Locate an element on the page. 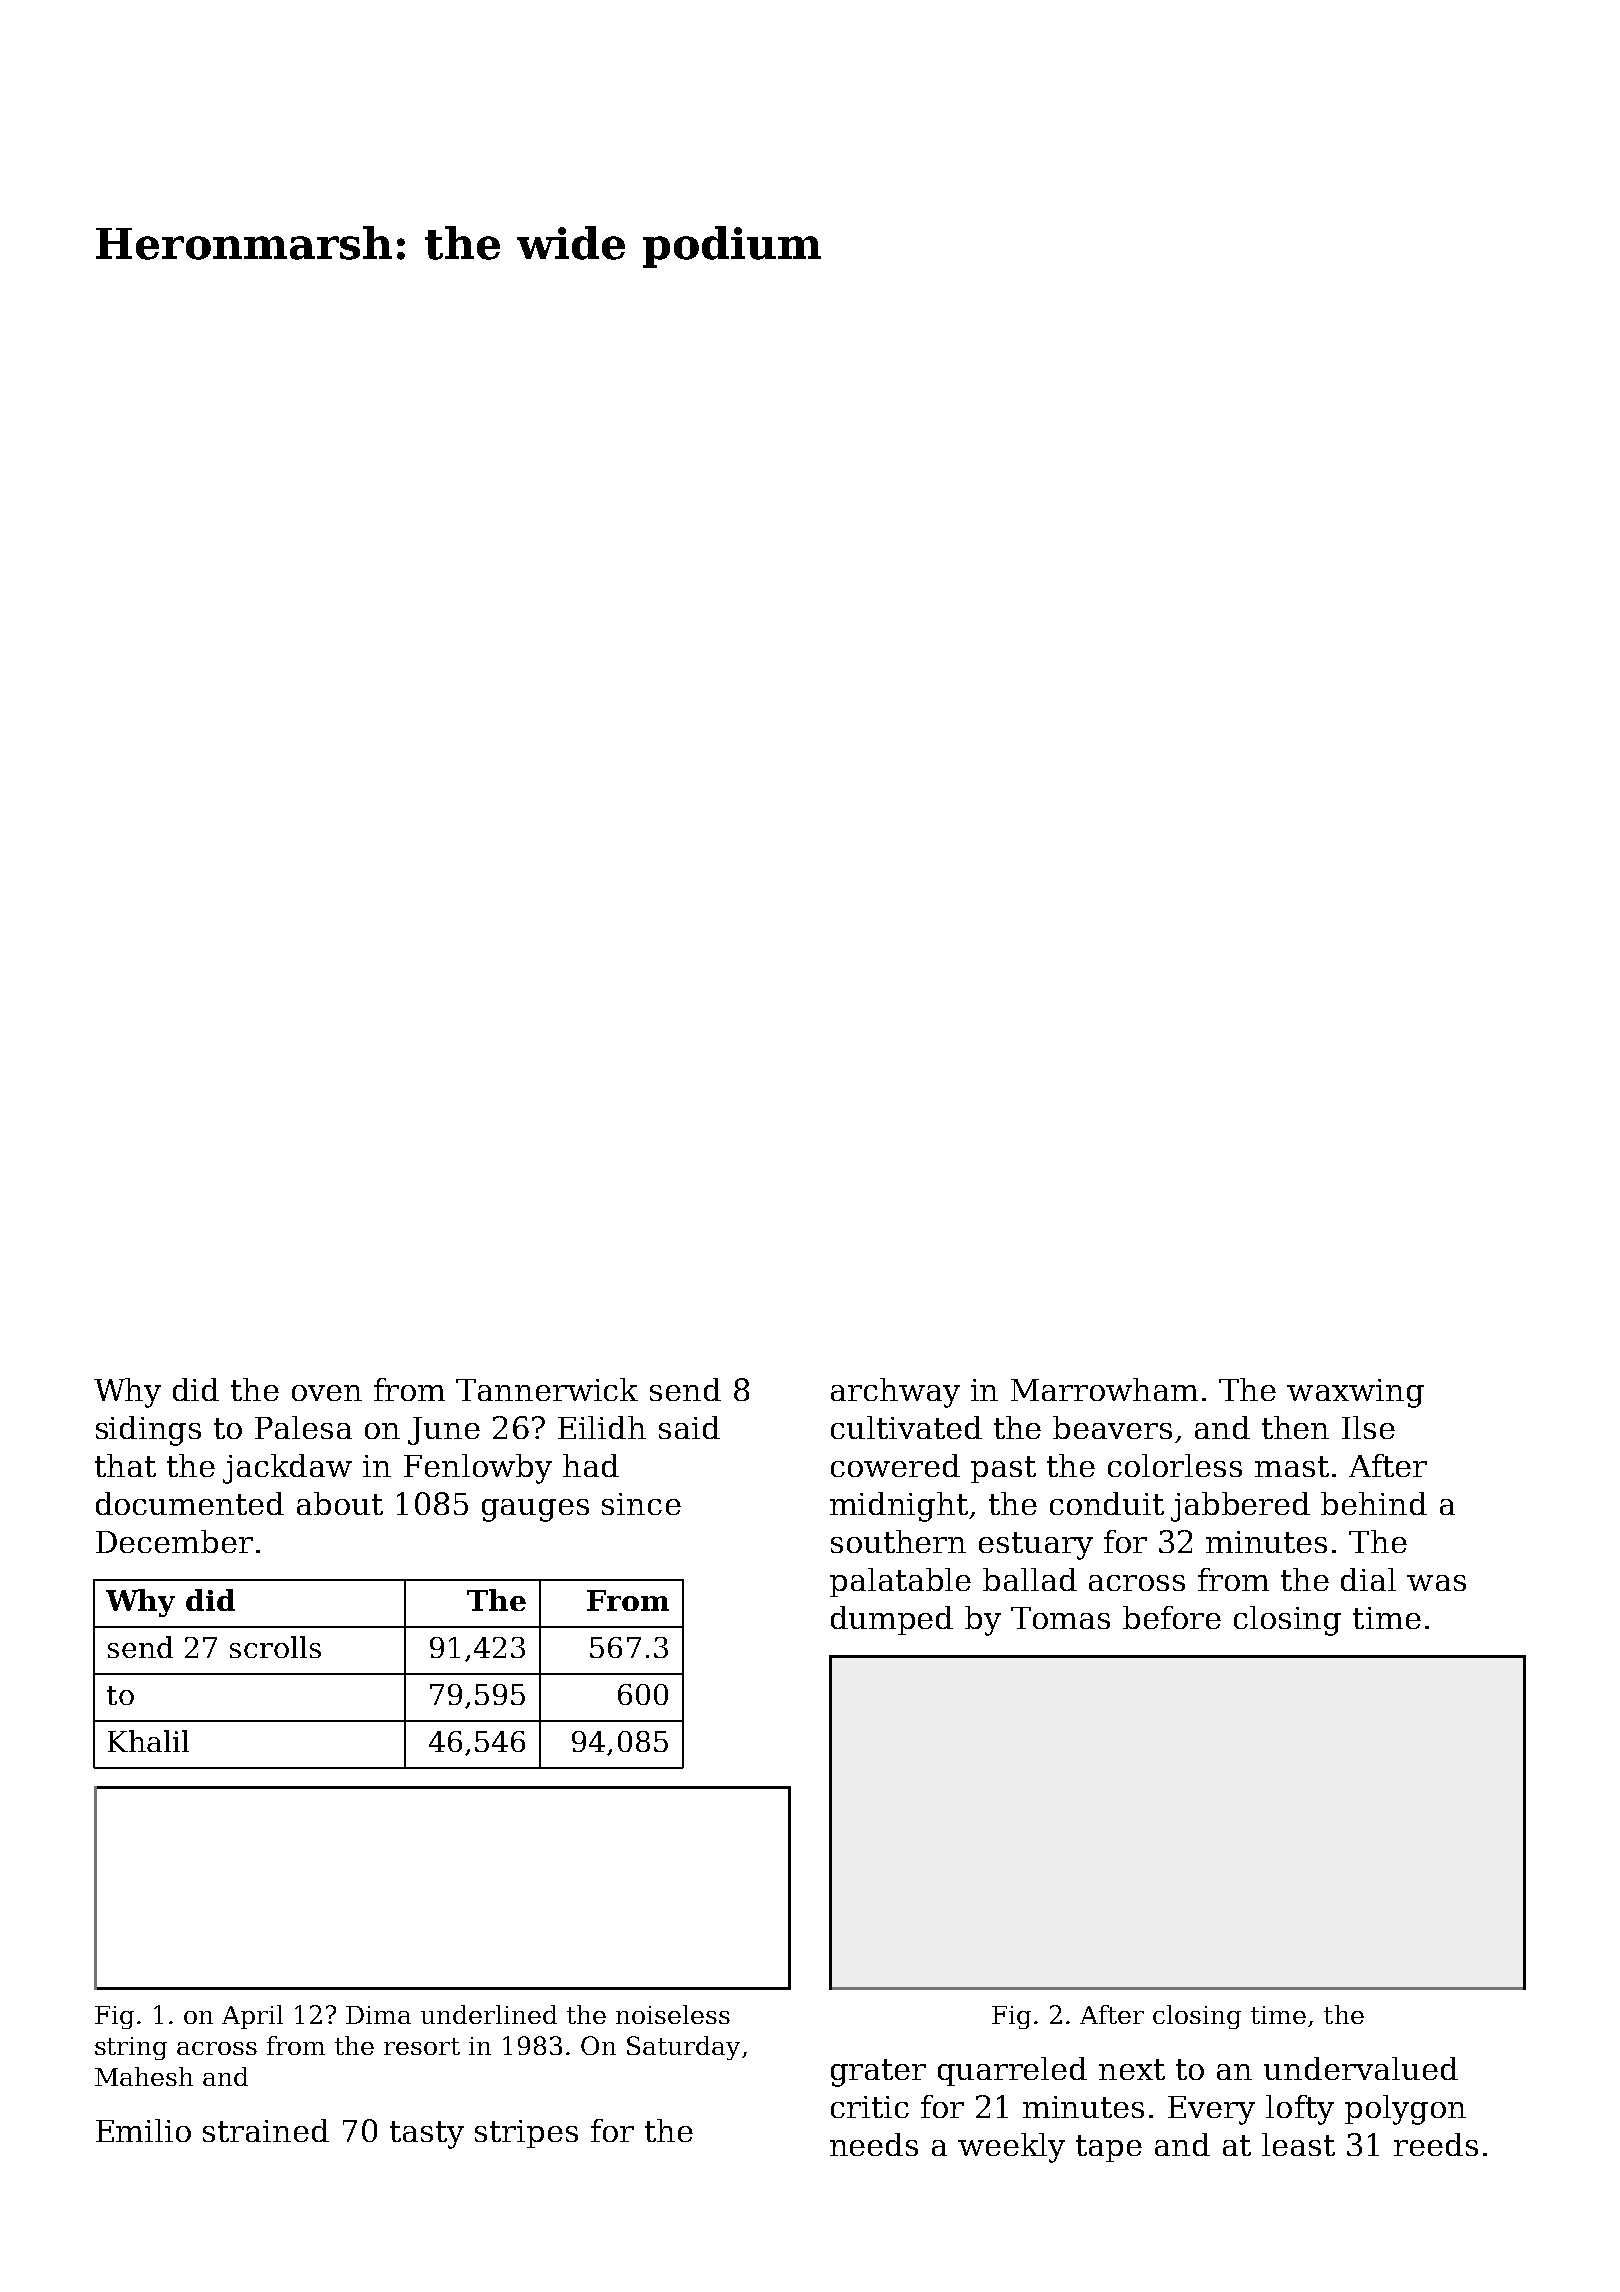 This image has width=1620, height=2292. dumped is located at coordinates (892, 1620).
